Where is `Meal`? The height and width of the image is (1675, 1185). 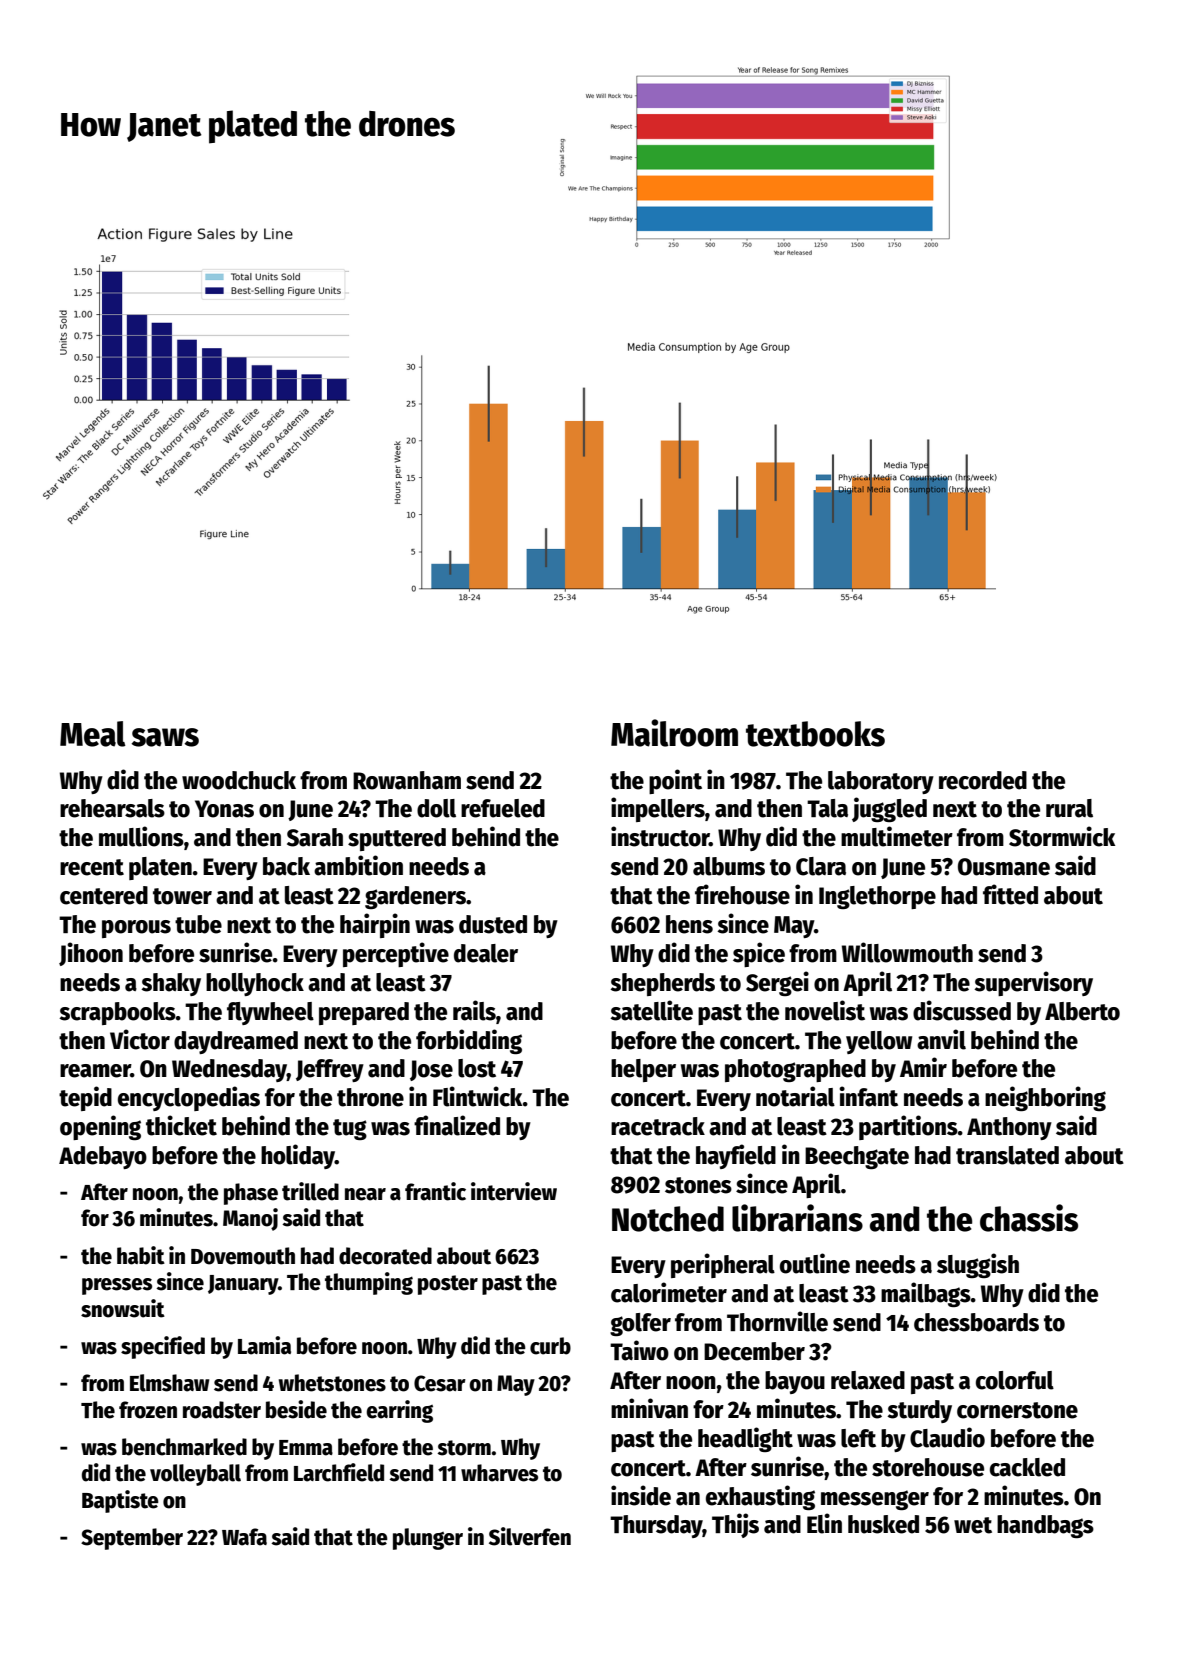
Meal is located at coordinates (93, 734).
